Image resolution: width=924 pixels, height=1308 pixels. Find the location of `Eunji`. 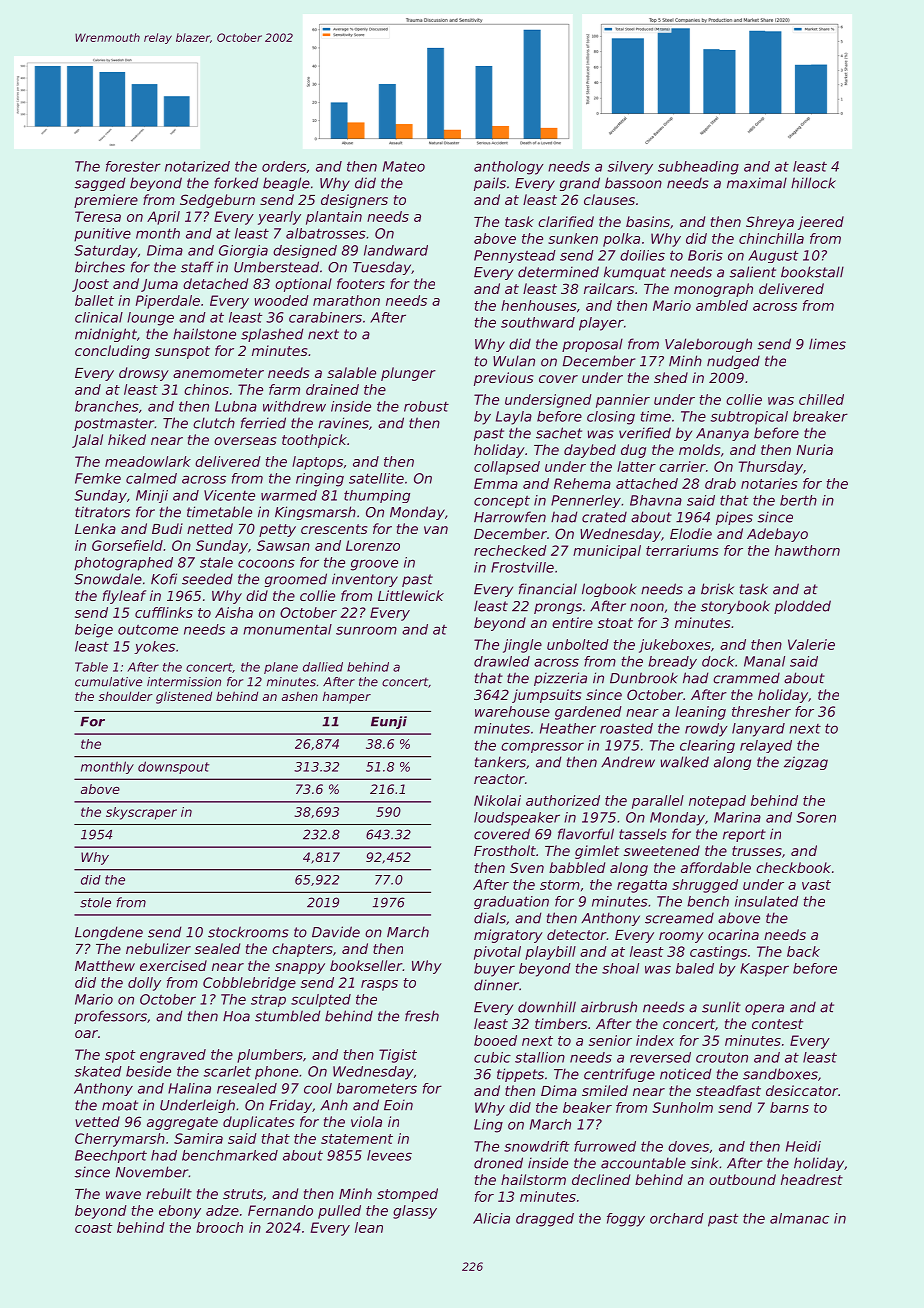

Eunji is located at coordinates (389, 722).
